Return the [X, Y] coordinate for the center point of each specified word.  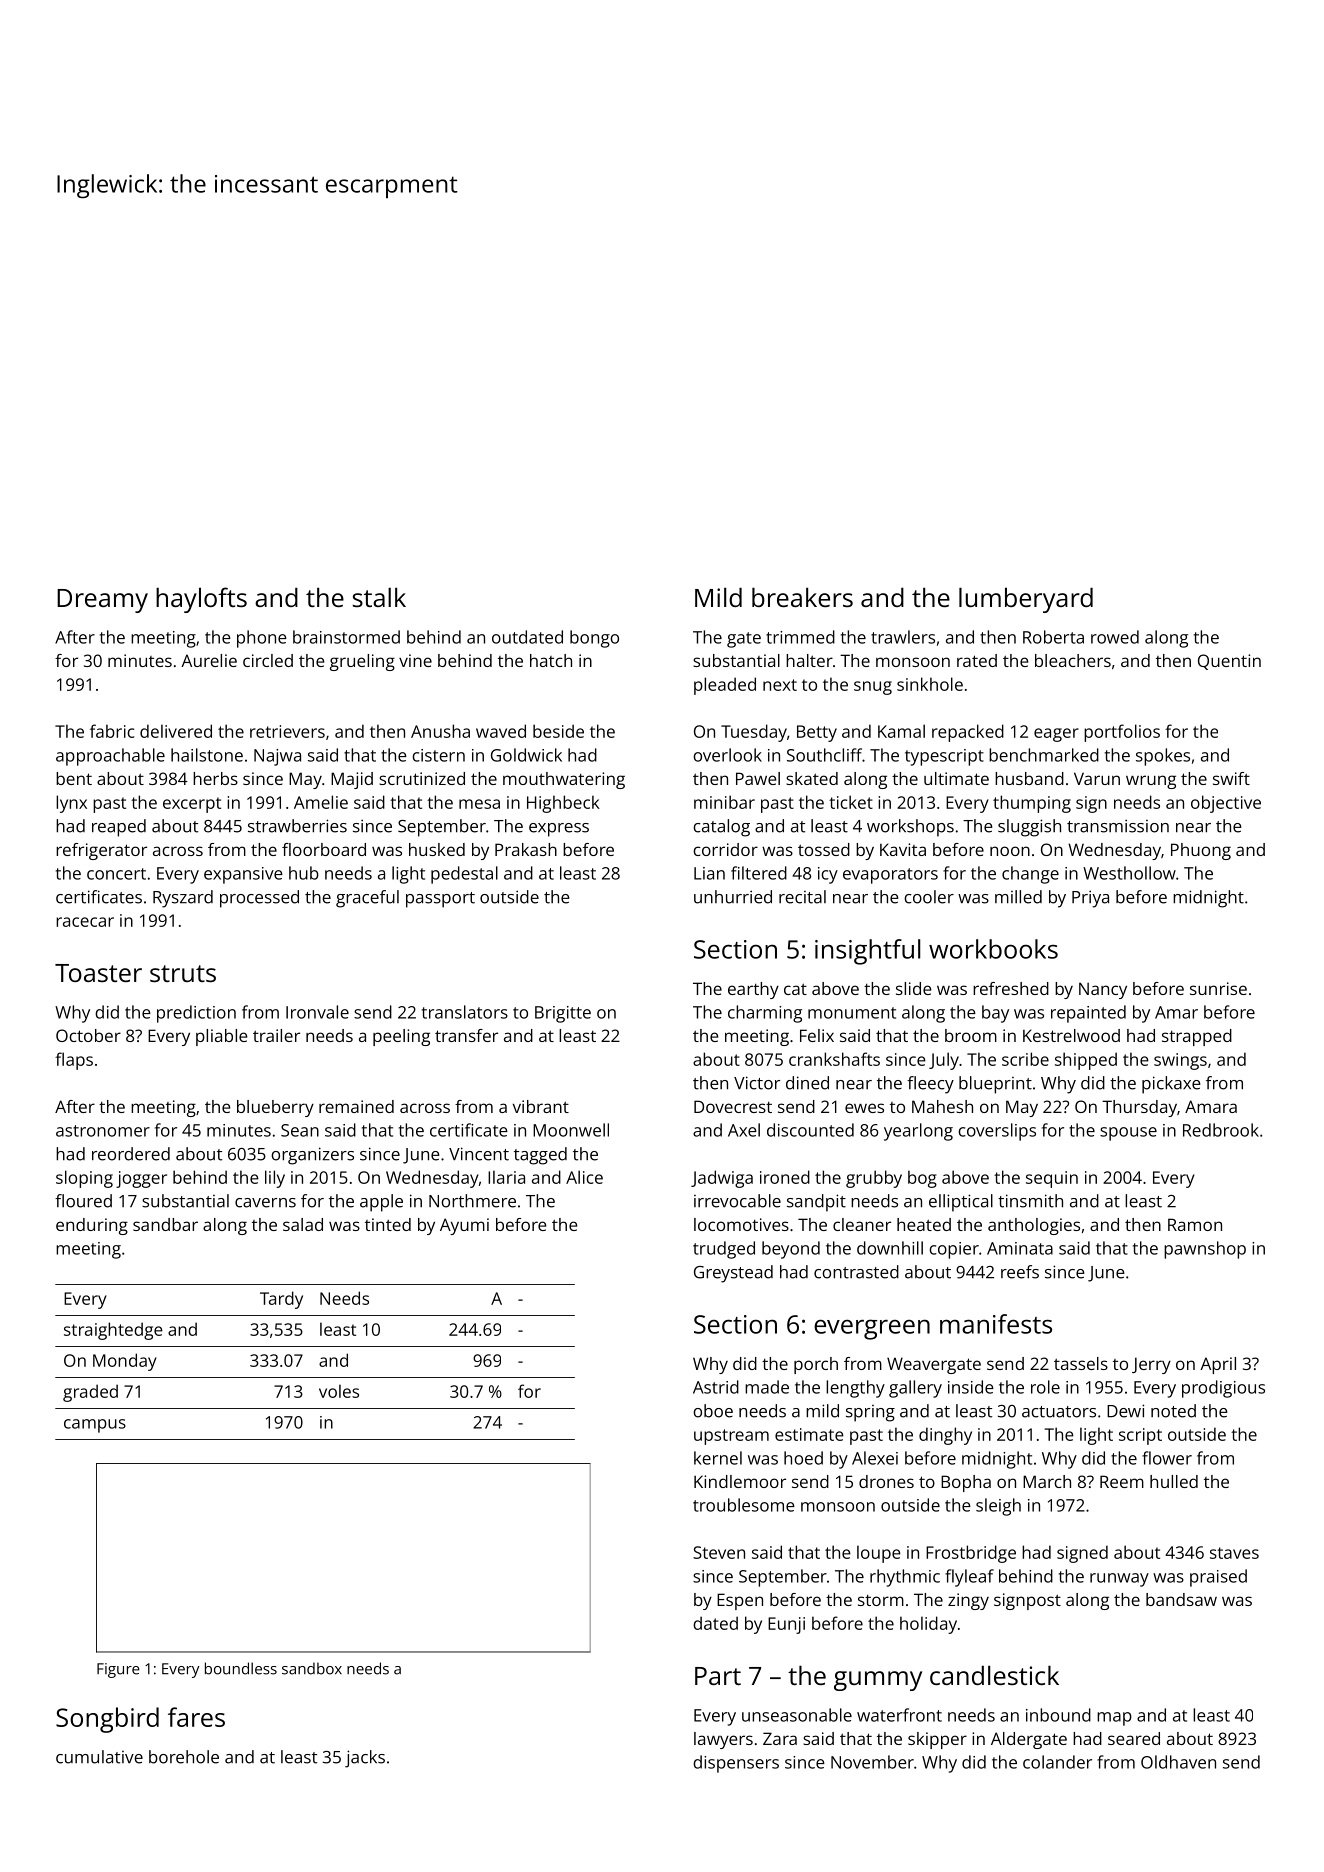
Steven [719, 1552]
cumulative [99, 1757]
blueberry [275, 1108]
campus [95, 1426]
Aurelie [209, 660]
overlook [727, 755]
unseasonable [797, 1715]
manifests [996, 1324]
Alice [584, 1177]
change [1030, 875]
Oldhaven [1178, 1762]
